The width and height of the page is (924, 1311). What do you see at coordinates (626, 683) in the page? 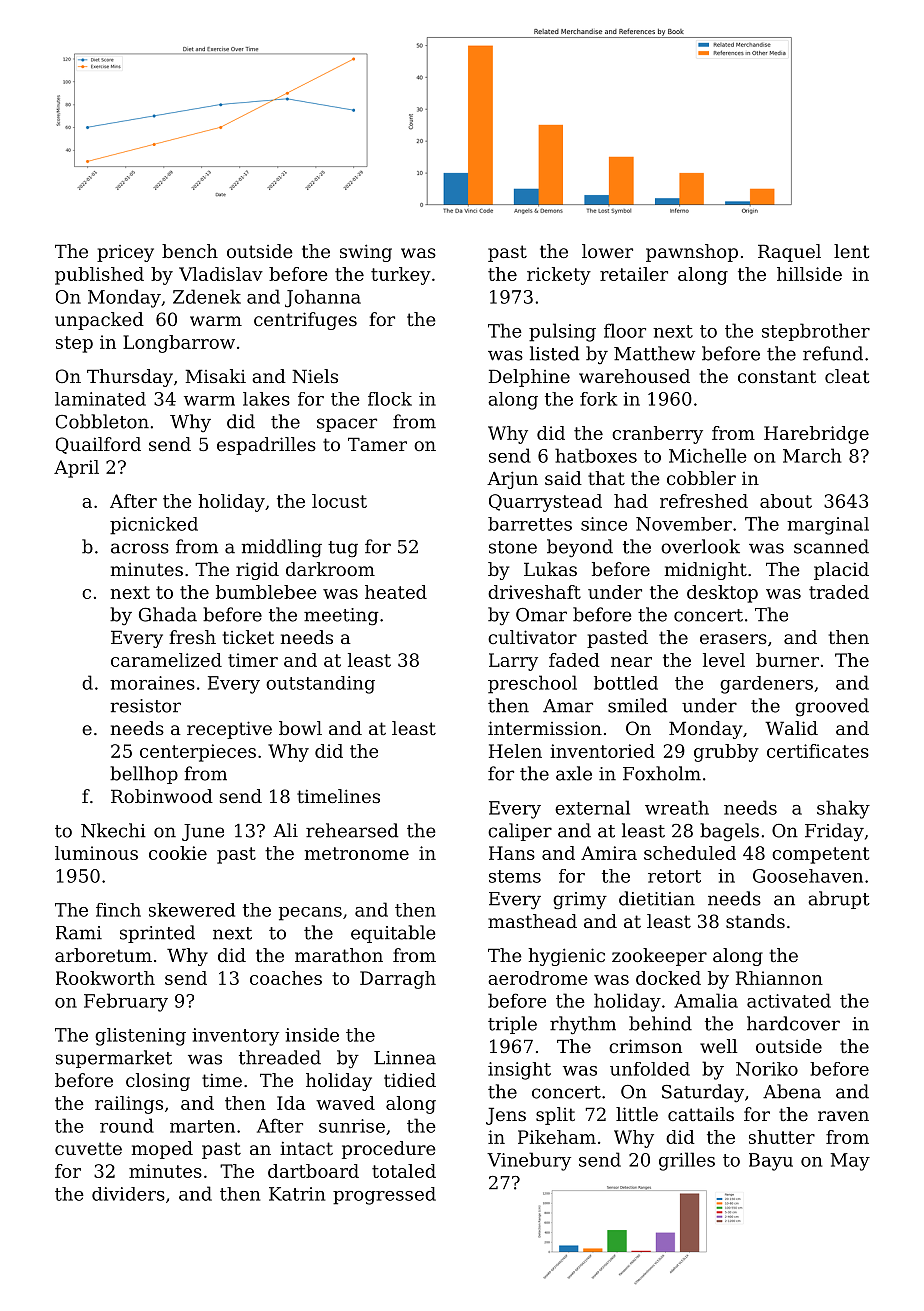
I see `bottled` at bounding box center [626, 683].
